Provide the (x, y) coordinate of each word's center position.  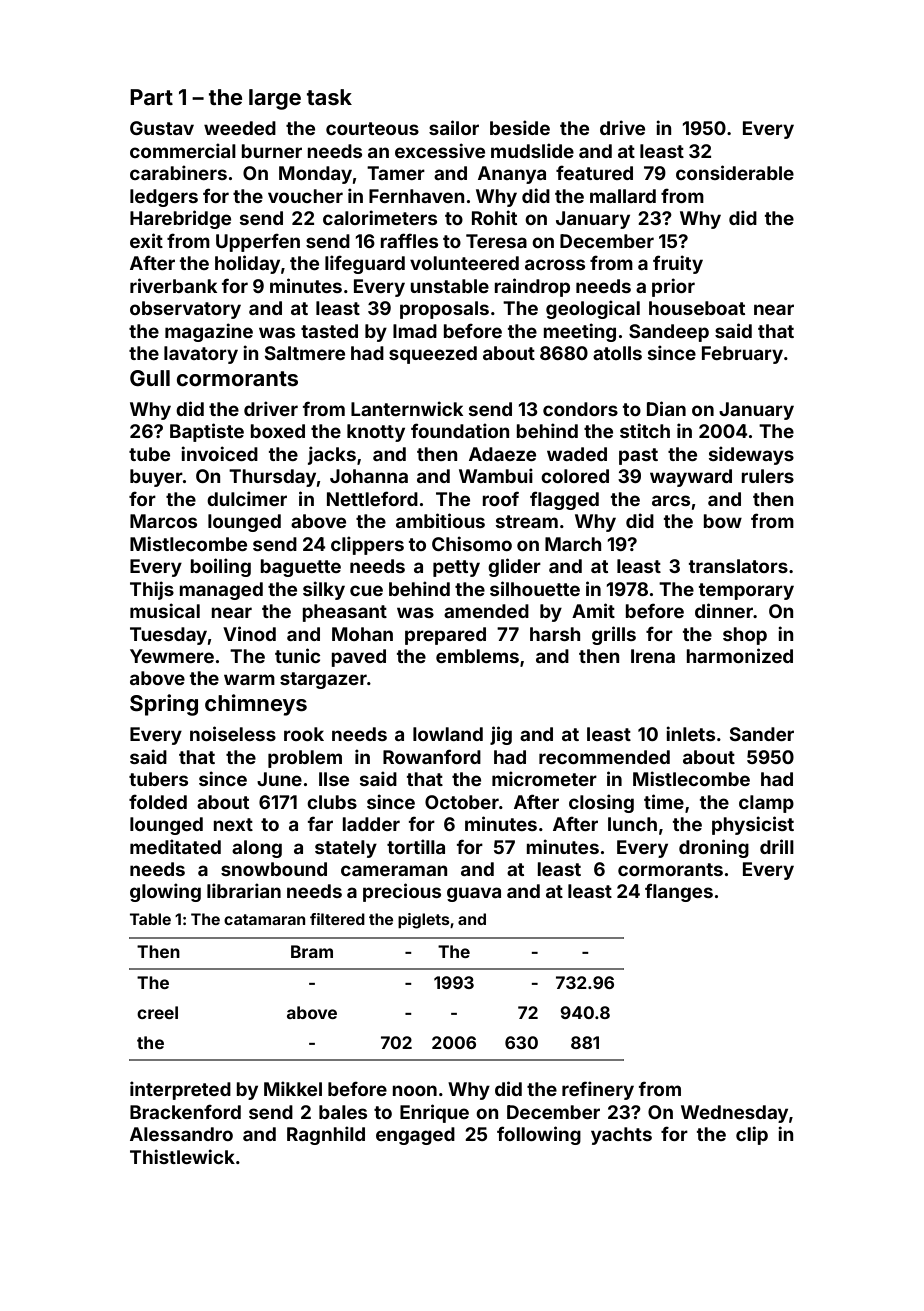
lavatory (201, 355)
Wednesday (734, 1114)
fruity (678, 264)
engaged (415, 1136)
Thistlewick (182, 1156)
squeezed (433, 355)
